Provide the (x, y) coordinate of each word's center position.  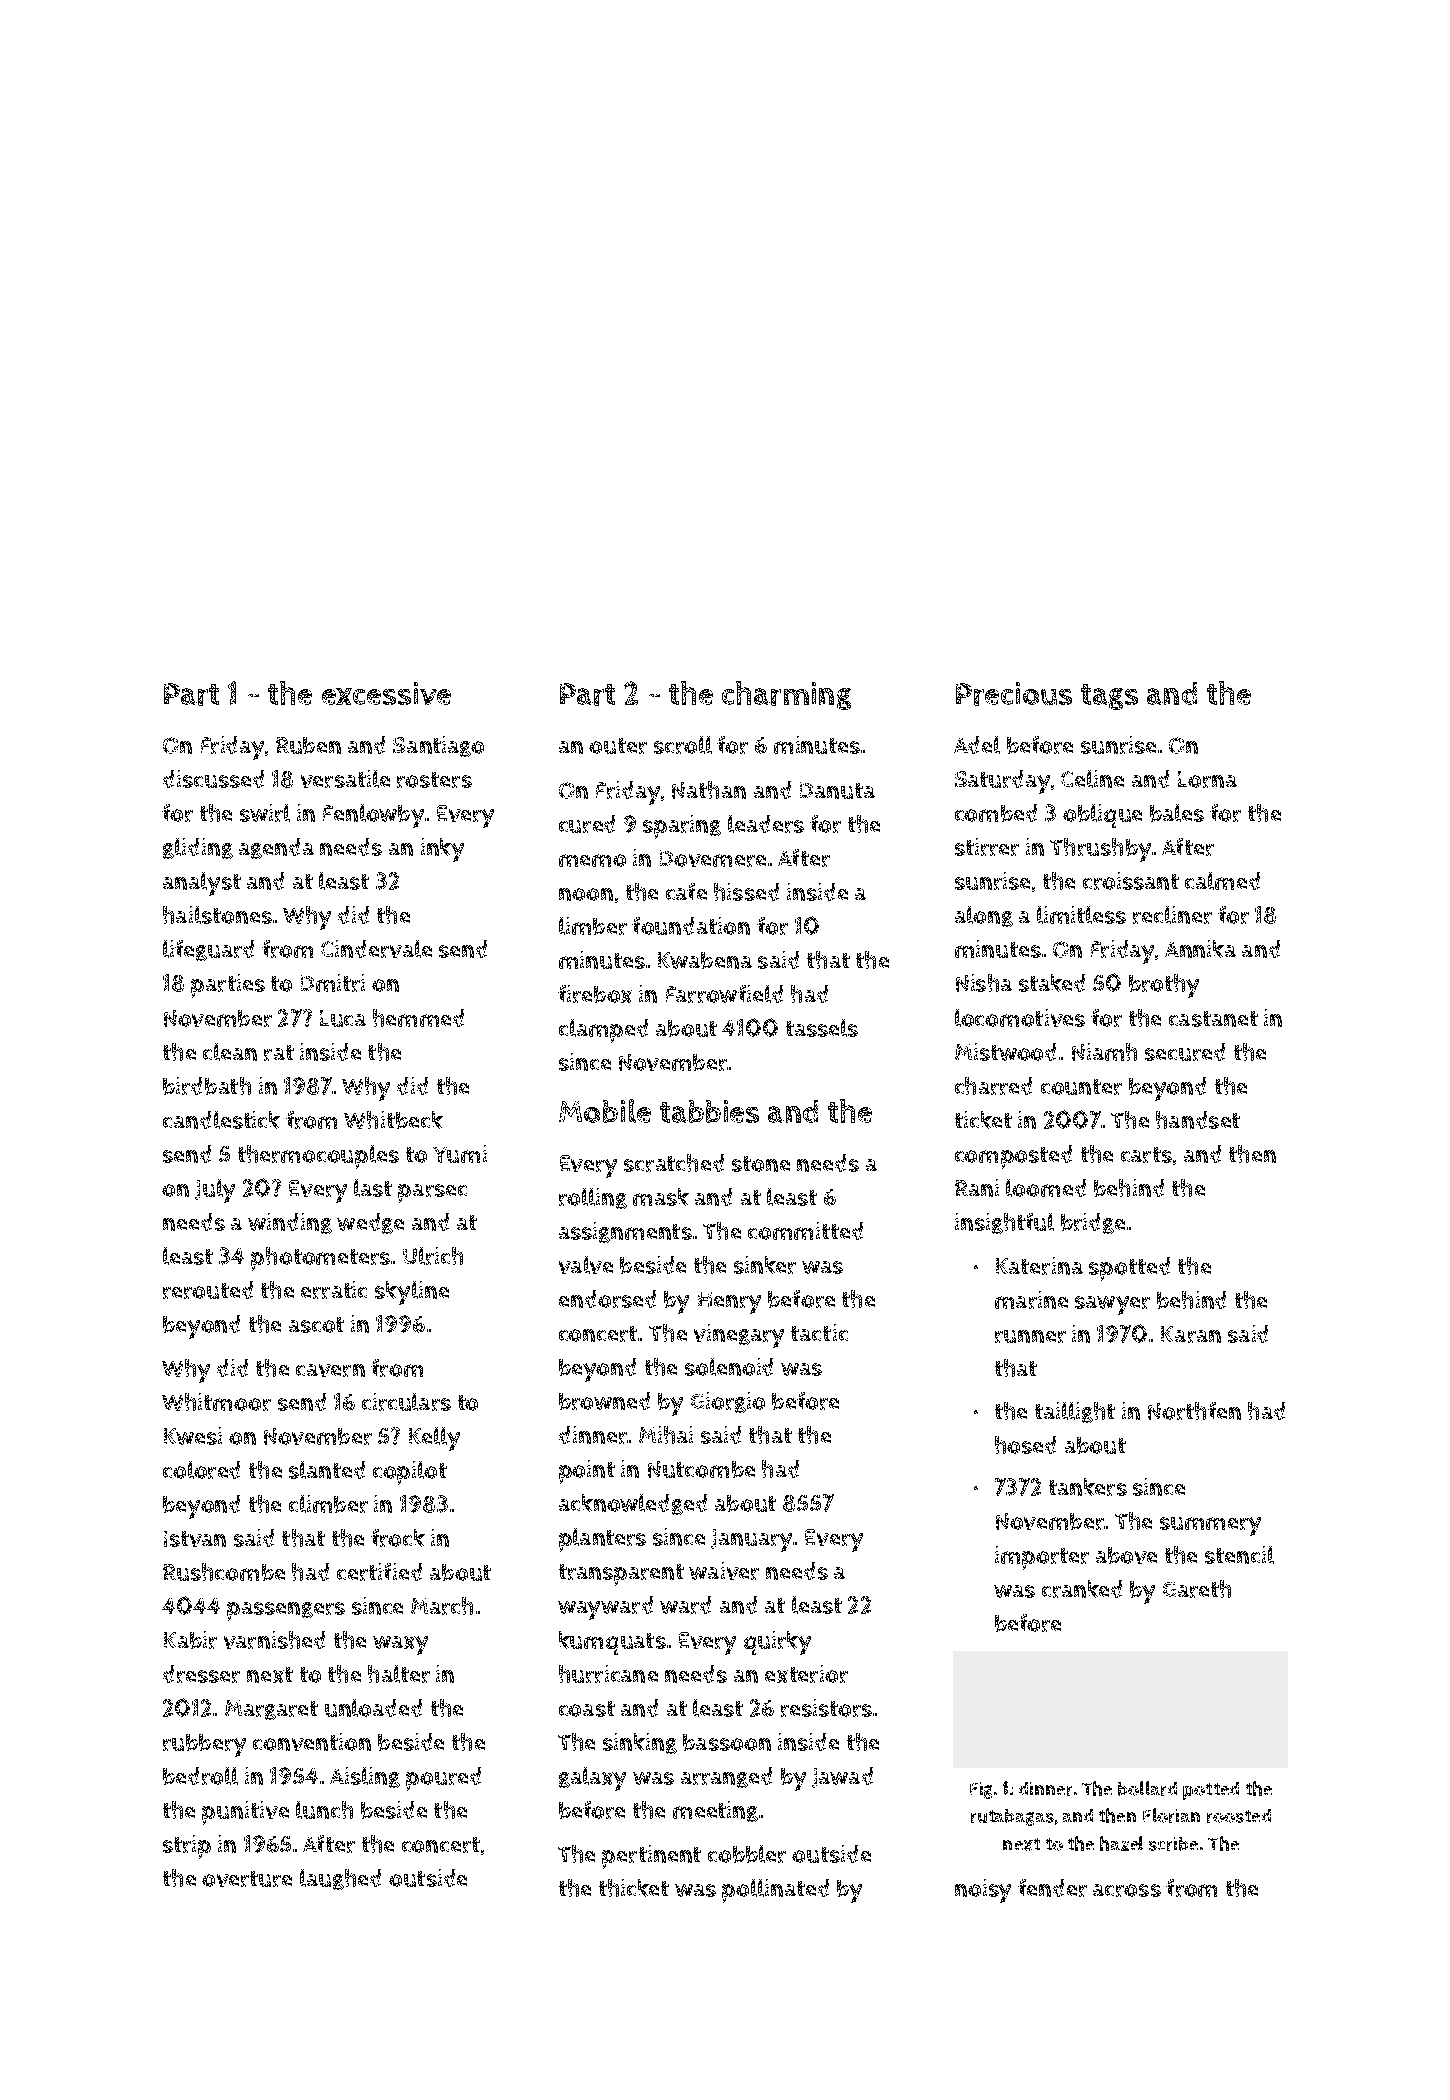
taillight (1075, 1412)
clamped (603, 1031)
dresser (201, 1674)
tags (1109, 697)
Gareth (1197, 1589)
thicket (634, 1888)
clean (230, 1052)
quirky (777, 1643)
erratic (334, 1290)
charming (786, 695)
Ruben (308, 745)
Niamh (1104, 1052)
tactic (819, 1332)
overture (247, 1879)
